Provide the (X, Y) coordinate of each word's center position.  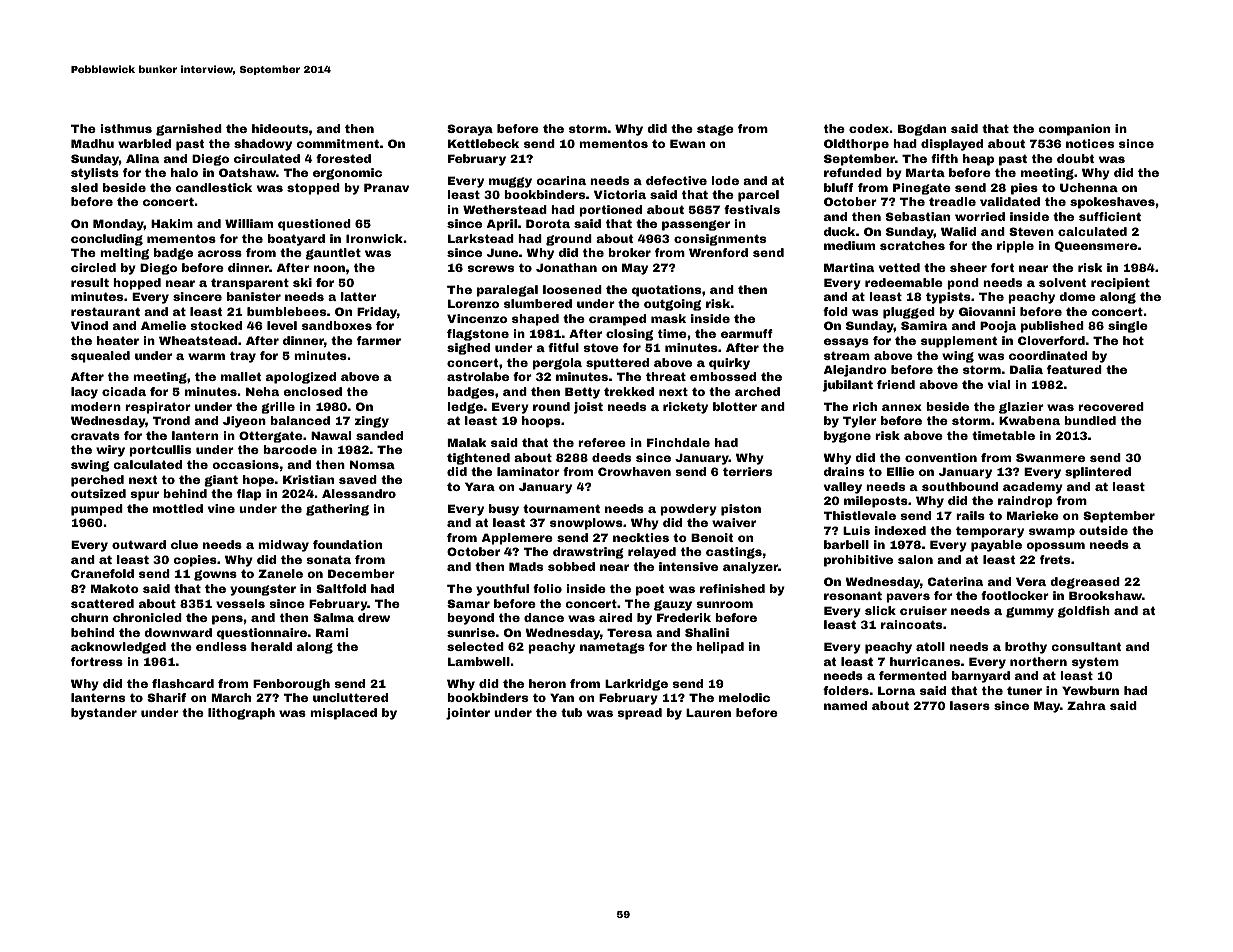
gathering (337, 510)
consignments (720, 240)
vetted (899, 267)
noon (329, 268)
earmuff (747, 333)
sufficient (1110, 216)
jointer (468, 714)
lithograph (241, 714)
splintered (1098, 473)
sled (84, 187)
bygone (847, 437)
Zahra (1086, 705)
